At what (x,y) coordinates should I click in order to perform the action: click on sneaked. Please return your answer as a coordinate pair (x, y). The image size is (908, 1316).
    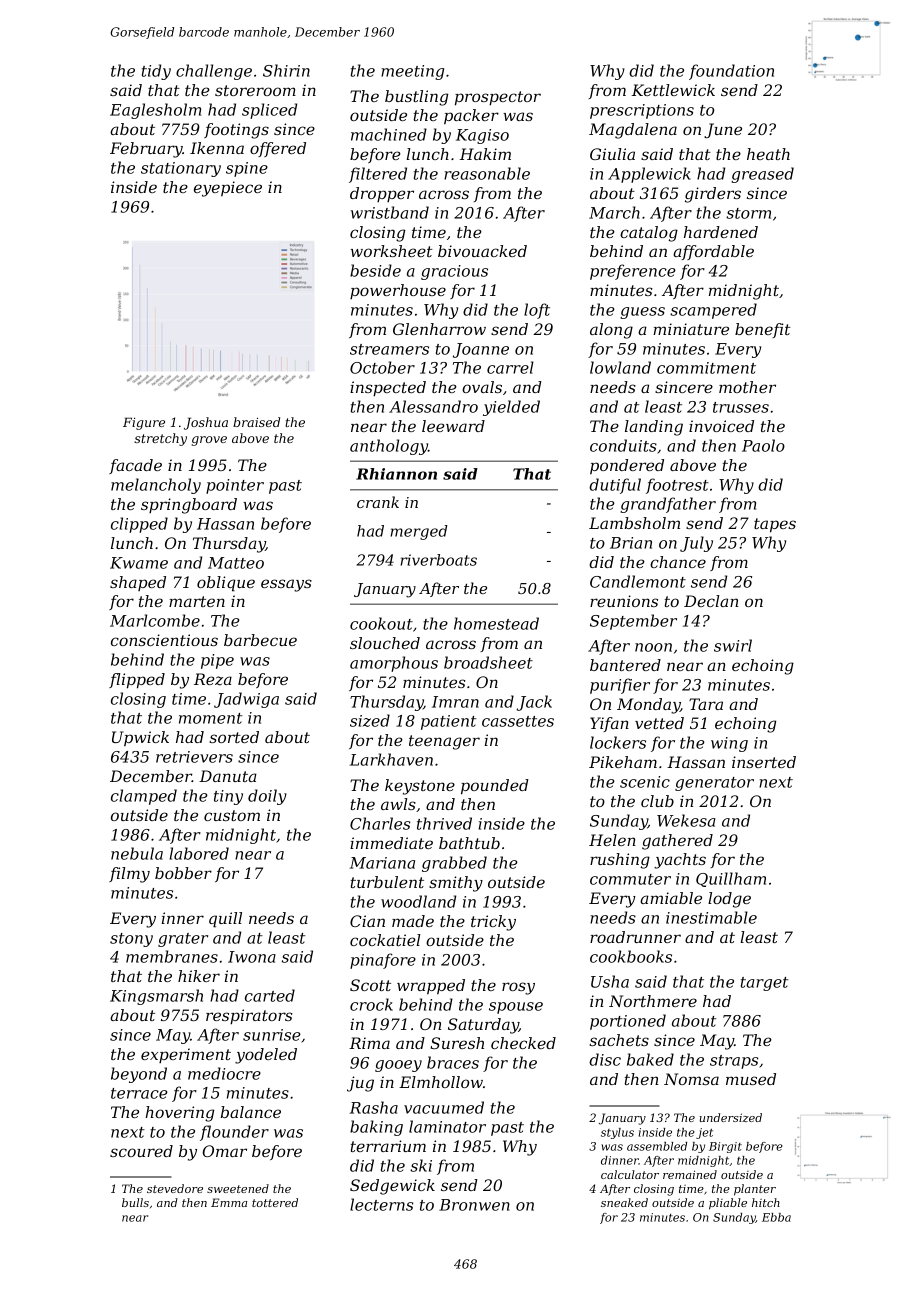
    Looking at the image, I should click on (624, 1202).
